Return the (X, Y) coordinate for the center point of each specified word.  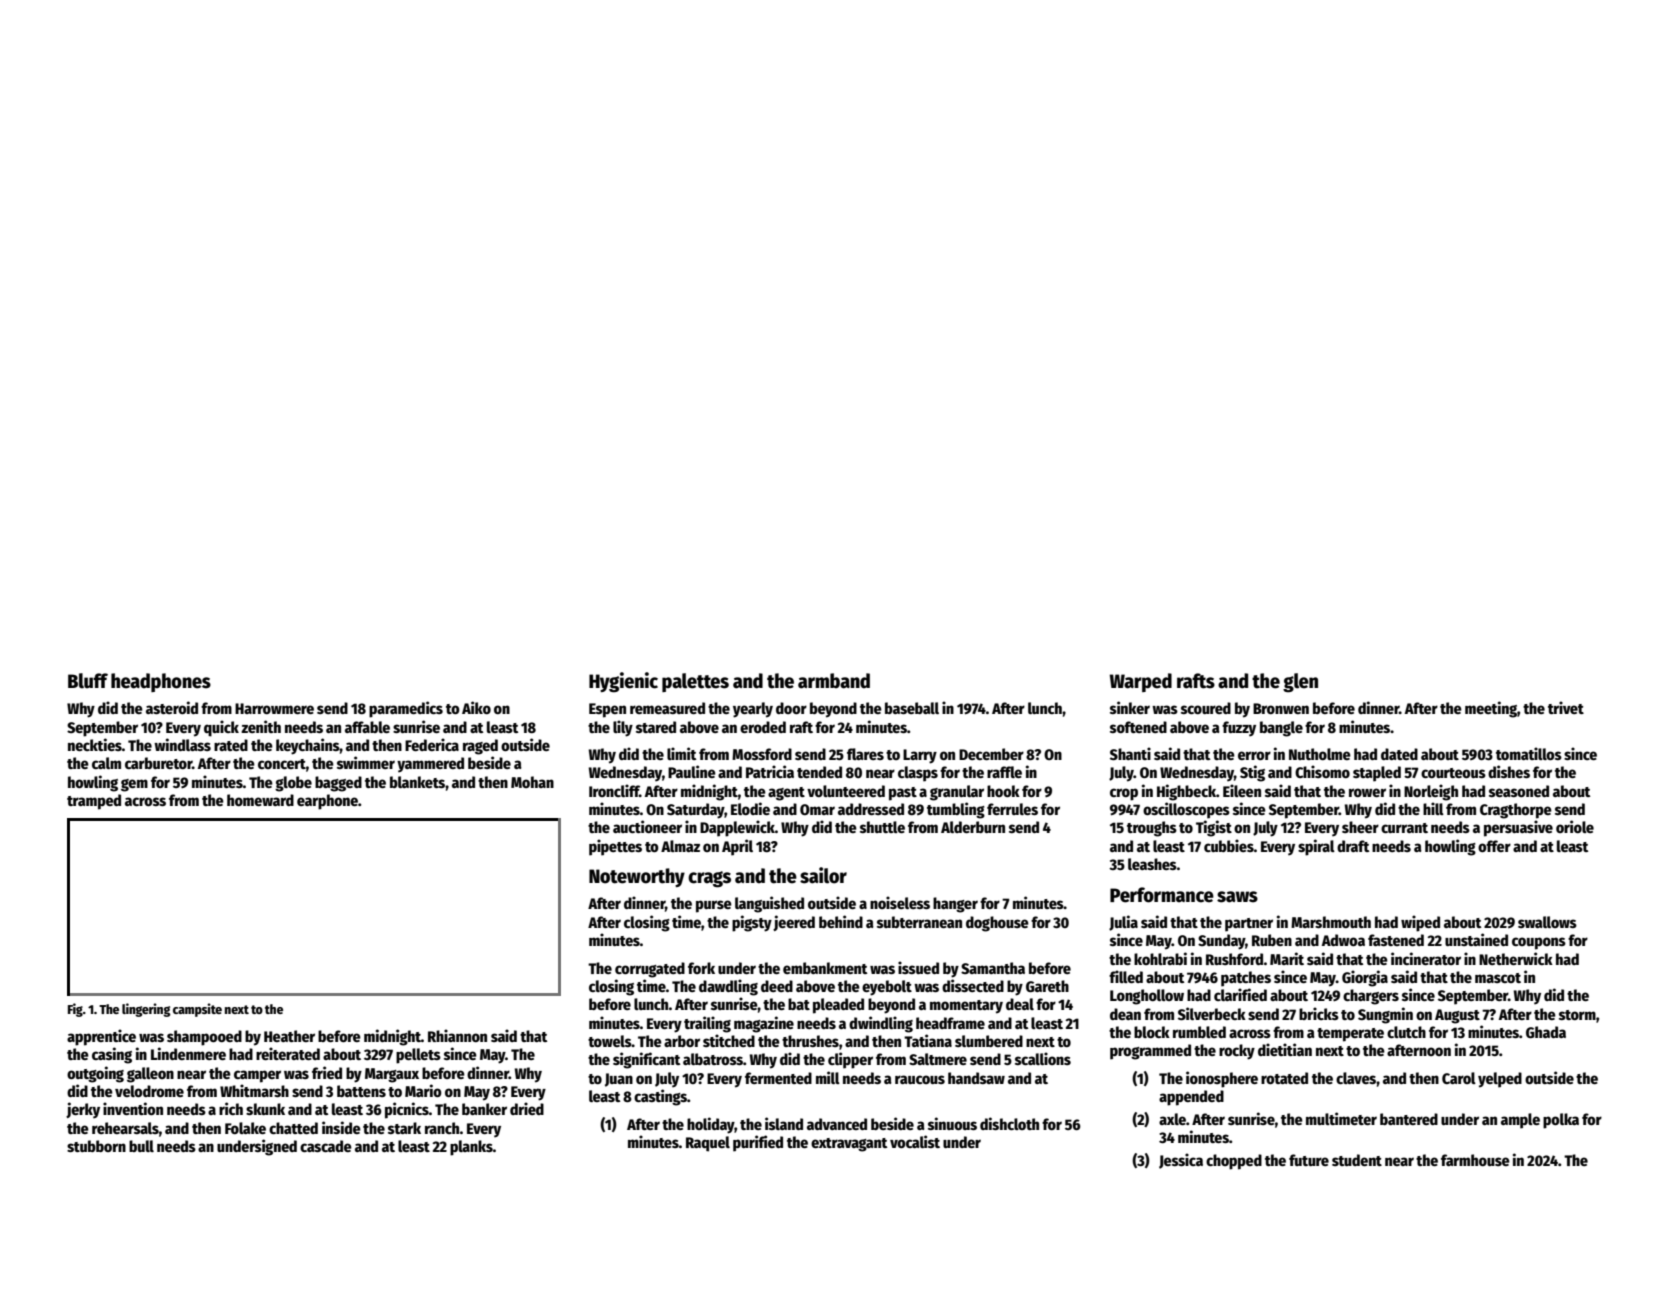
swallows (1547, 922)
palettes (695, 682)
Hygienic (623, 682)
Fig (75, 1010)
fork (701, 968)
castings (660, 1097)
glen (1300, 683)
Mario (423, 1090)
